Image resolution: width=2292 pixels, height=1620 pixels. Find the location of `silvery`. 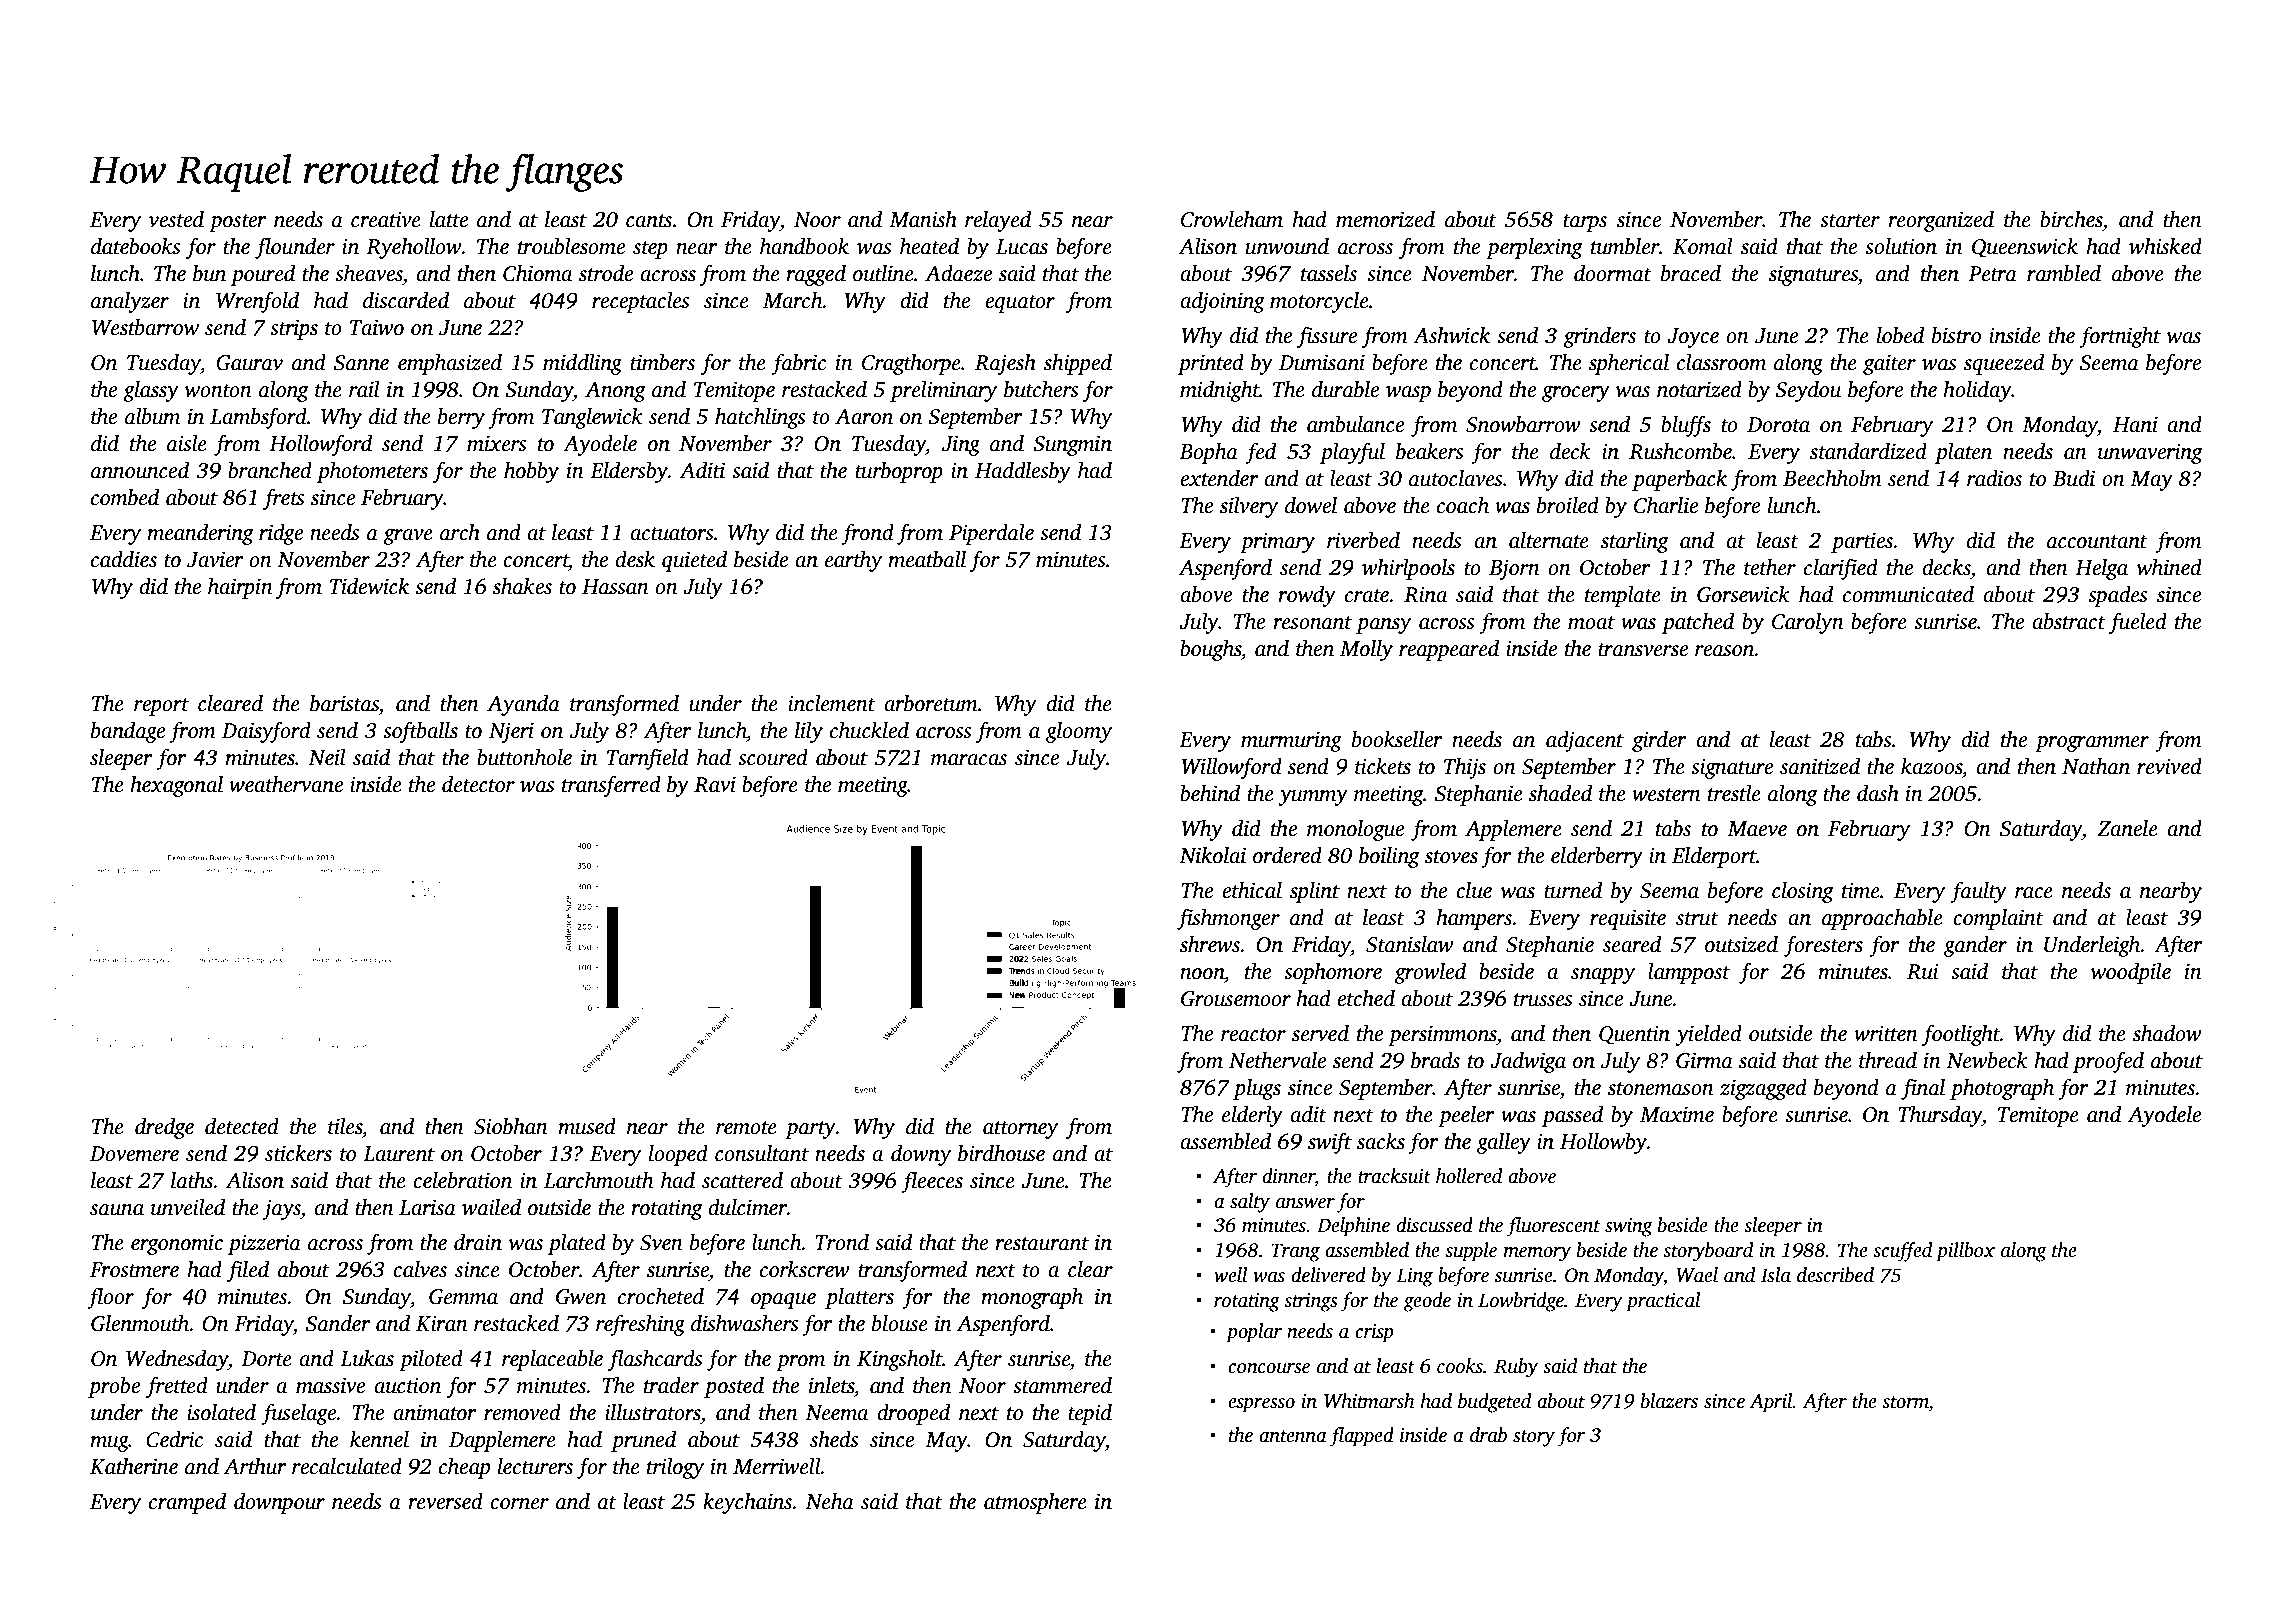

silvery is located at coordinates (1249, 507).
